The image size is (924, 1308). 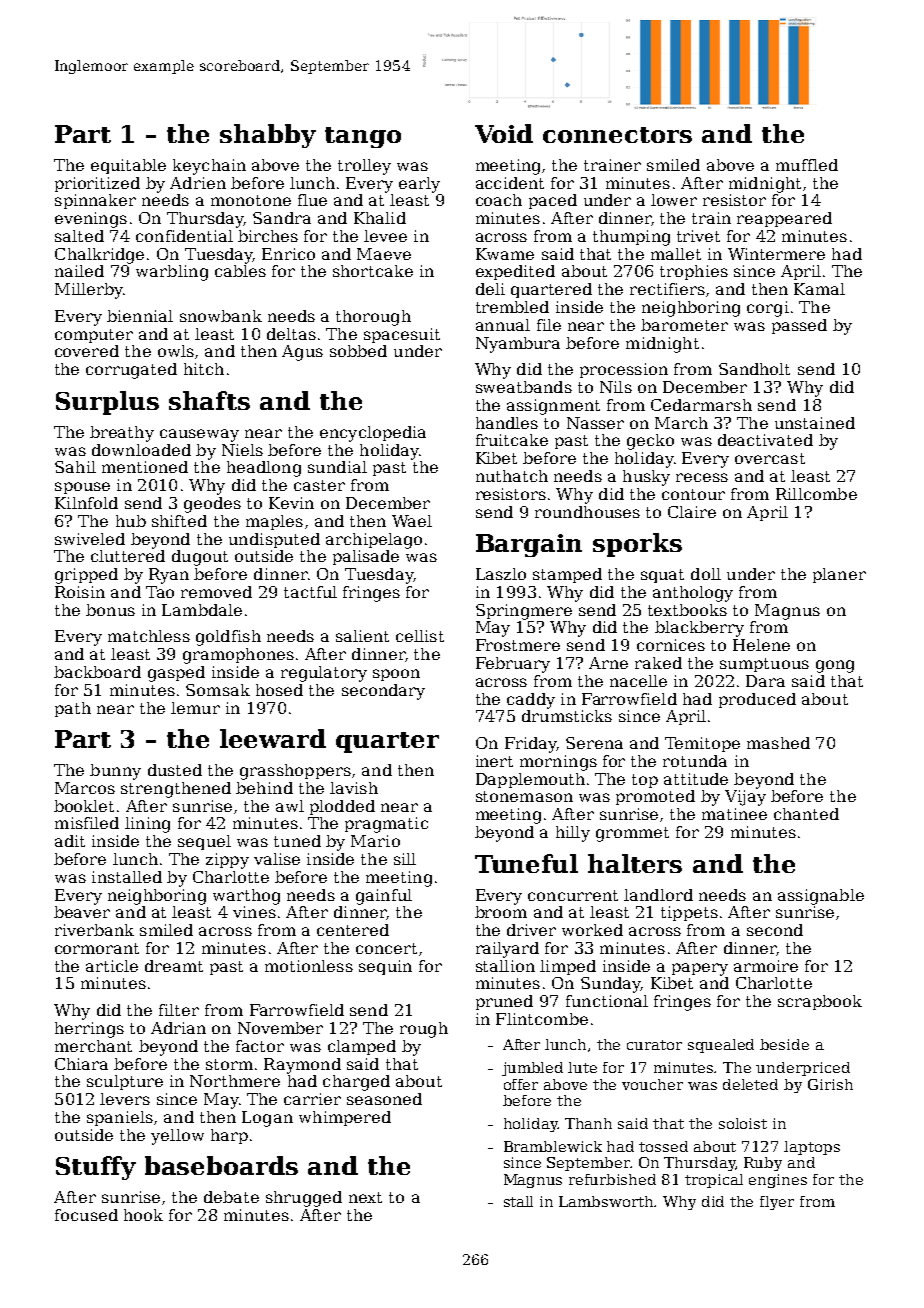 What do you see at coordinates (198, 183) in the screenshot?
I see `Adrien` at bounding box center [198, 183].
